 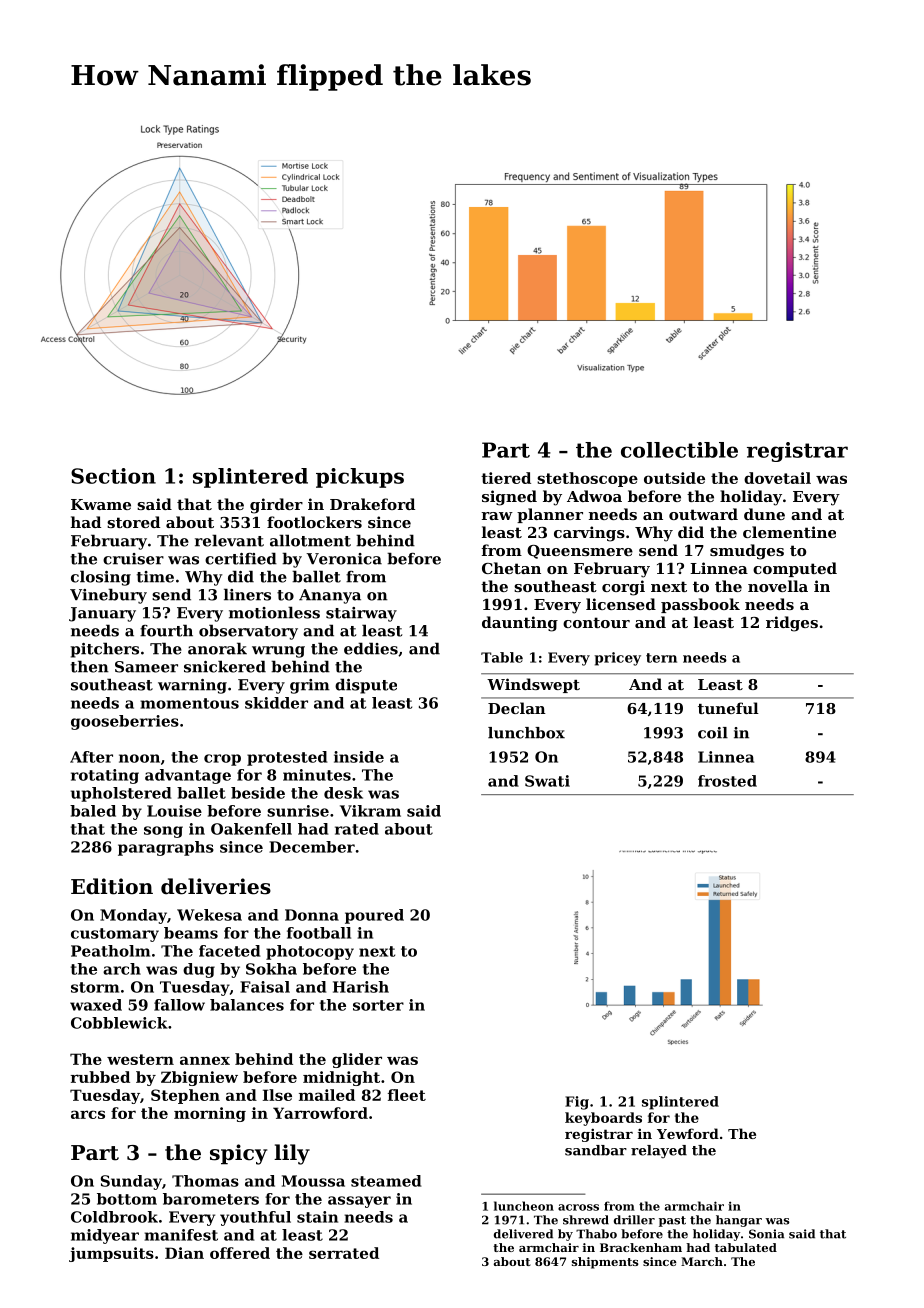 I want to click on passbook, so click(x=700, y=605).
